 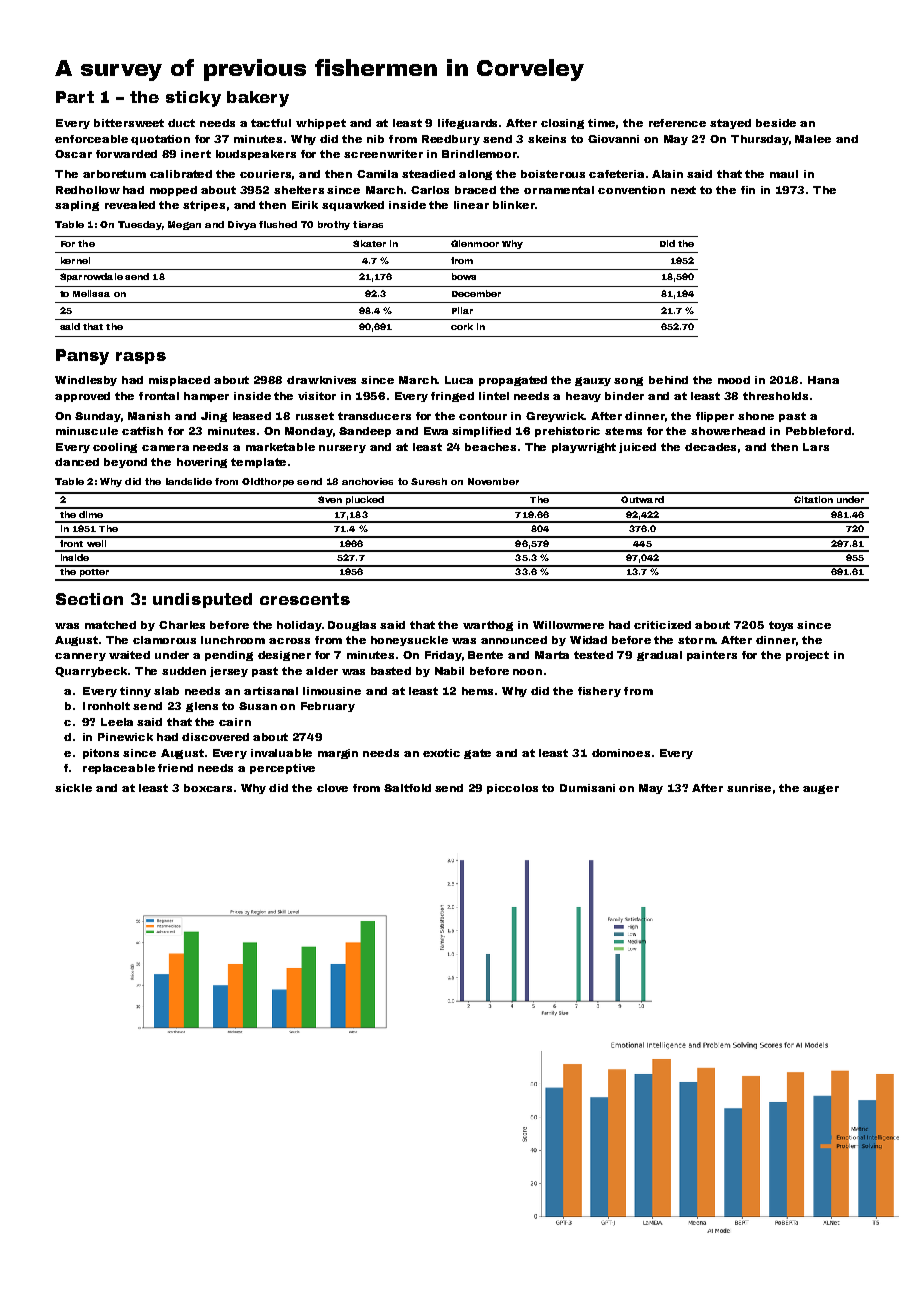 What do you see at coordinates (367, 481) in the screenshot?
I see `anchovies` at bounding box center [367, 481].
